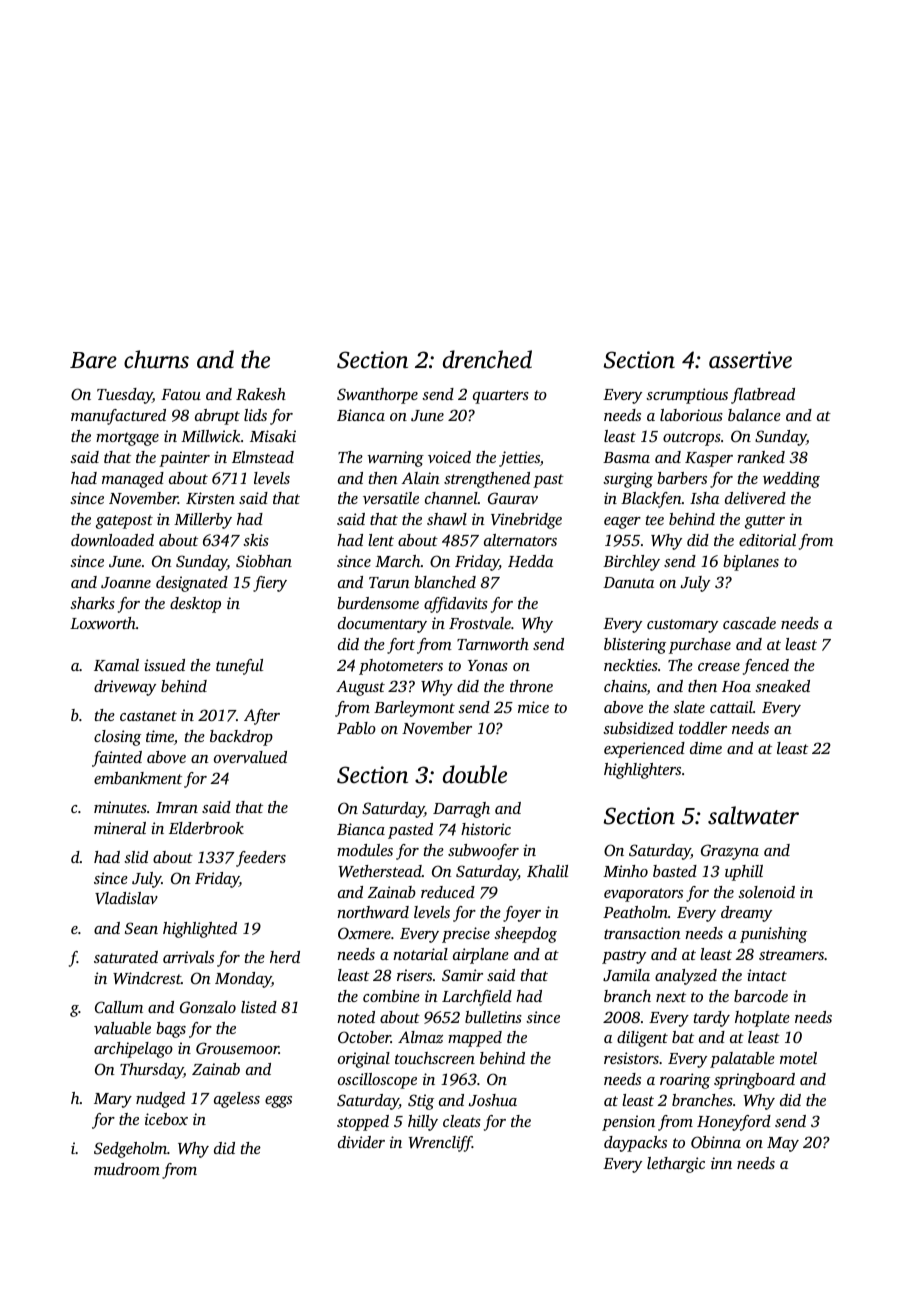  I want to click on archipelago, so click(133, 1050).
